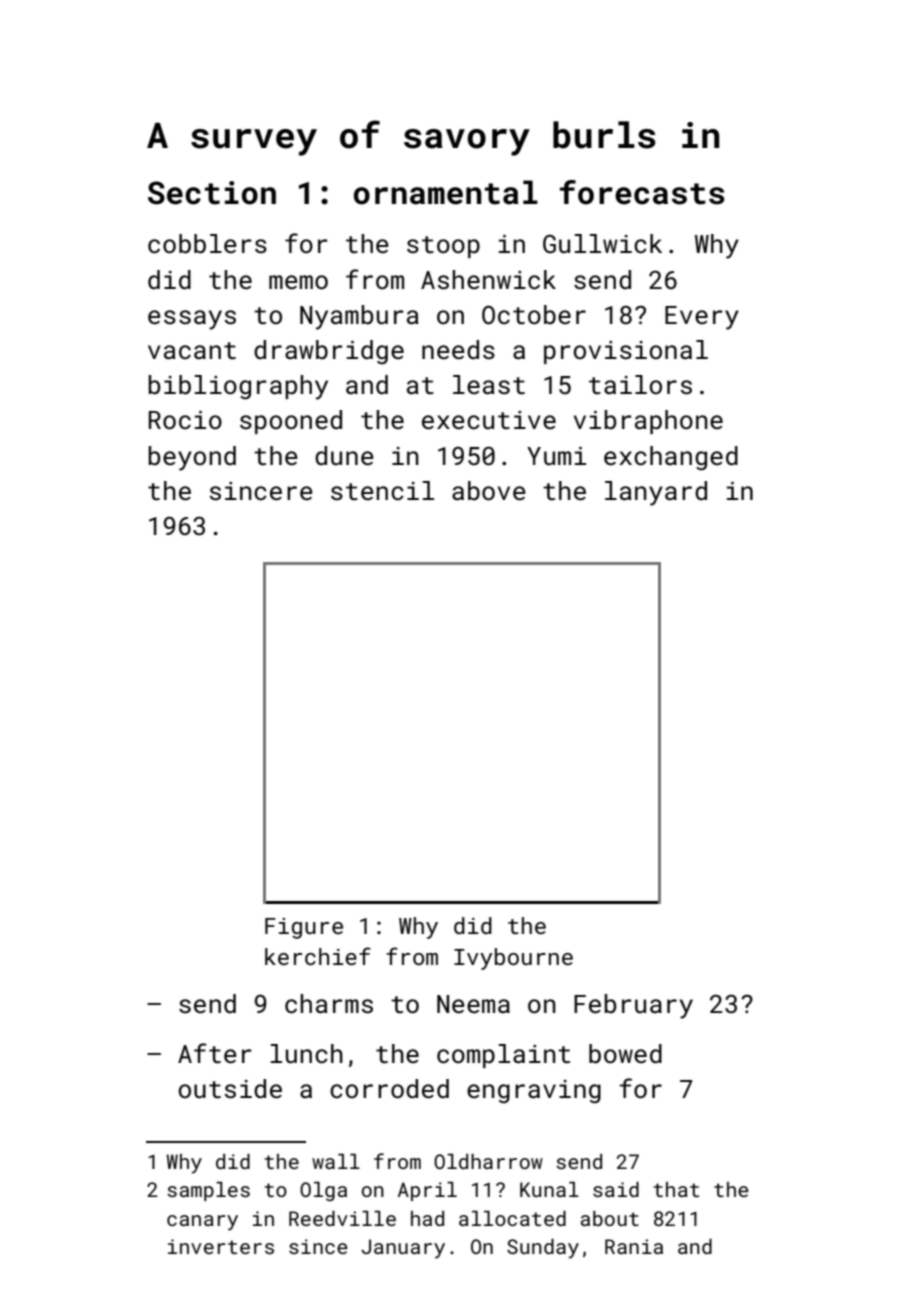 The width and height of the image is (924, 1311). Describe the element at coordinates (212, 193) in the image. I see `Section` at that location.
